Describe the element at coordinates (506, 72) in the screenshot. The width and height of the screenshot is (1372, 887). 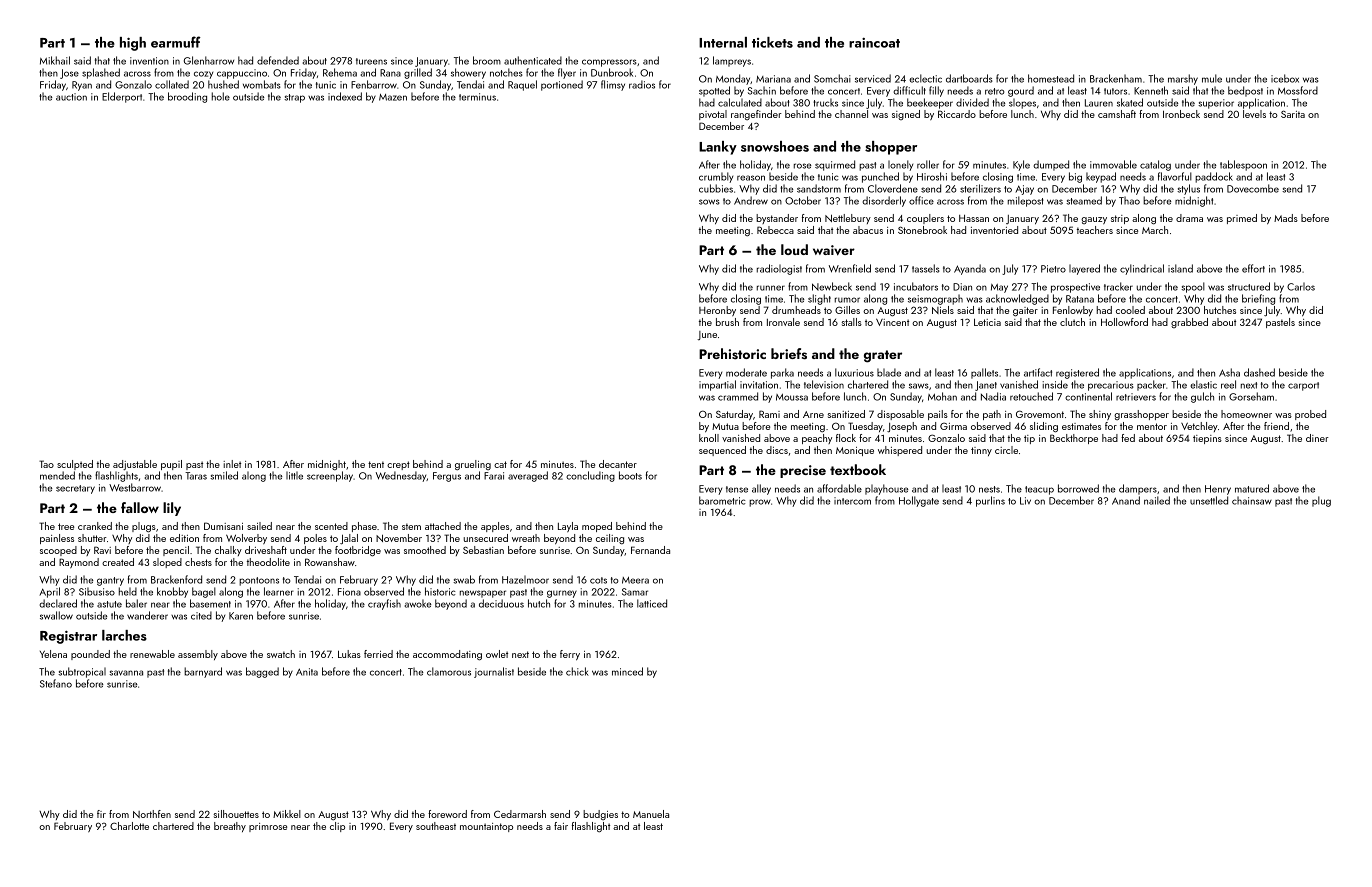
I see `notches` at that location.
